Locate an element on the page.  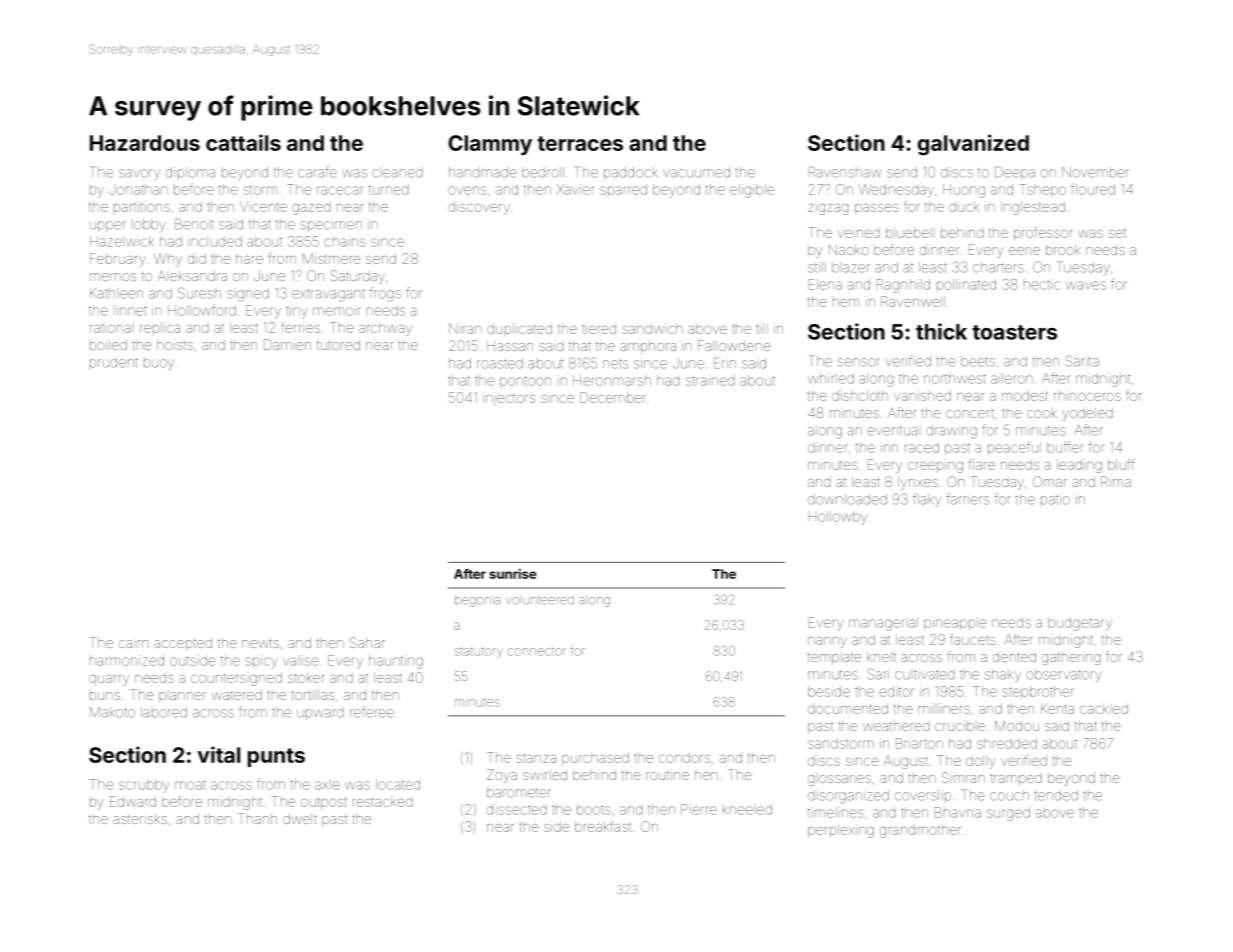
vacuumed is located at coordinates (696, 172).
